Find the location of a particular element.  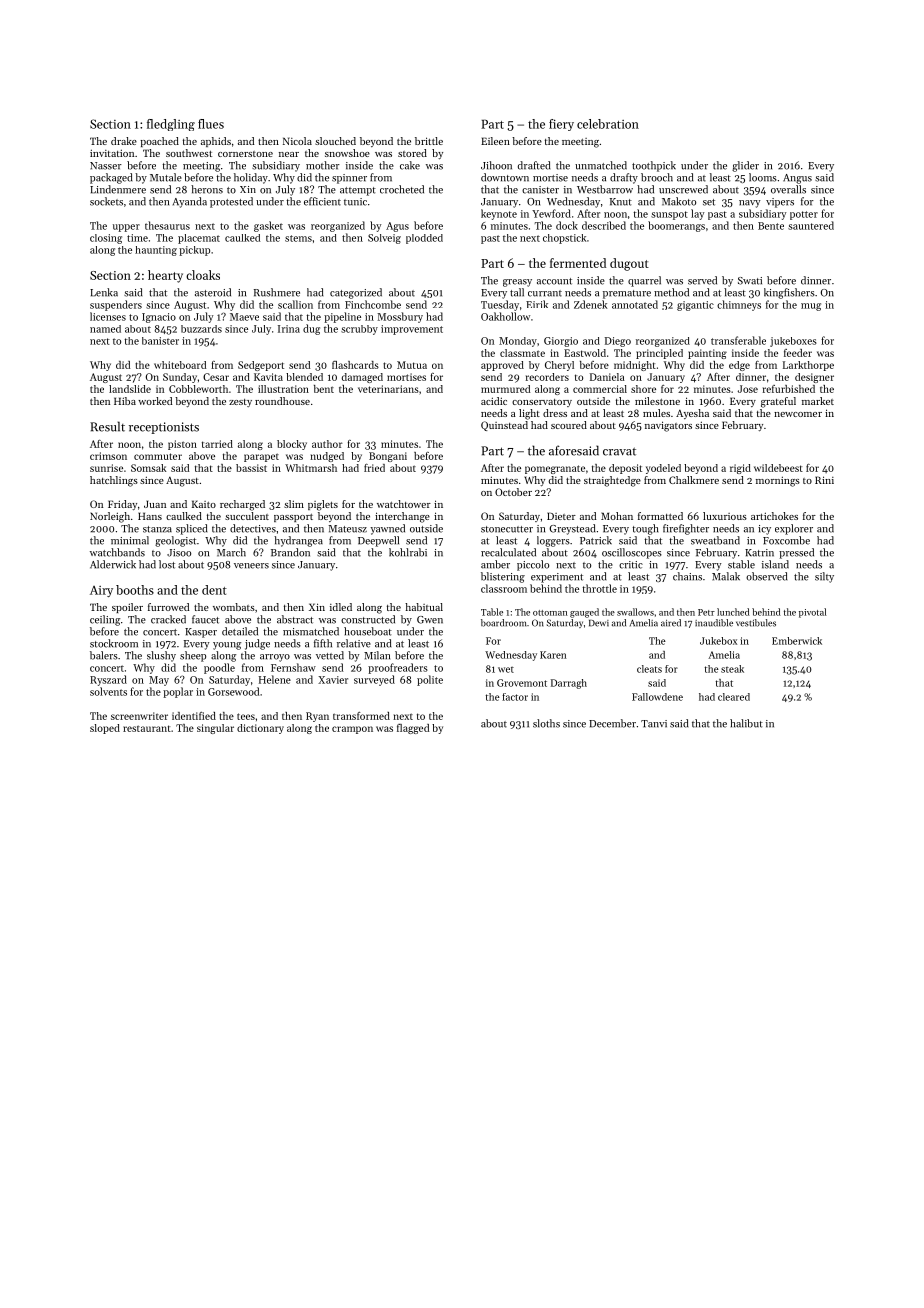

Emberwick is located at coordinates (797, 641).
